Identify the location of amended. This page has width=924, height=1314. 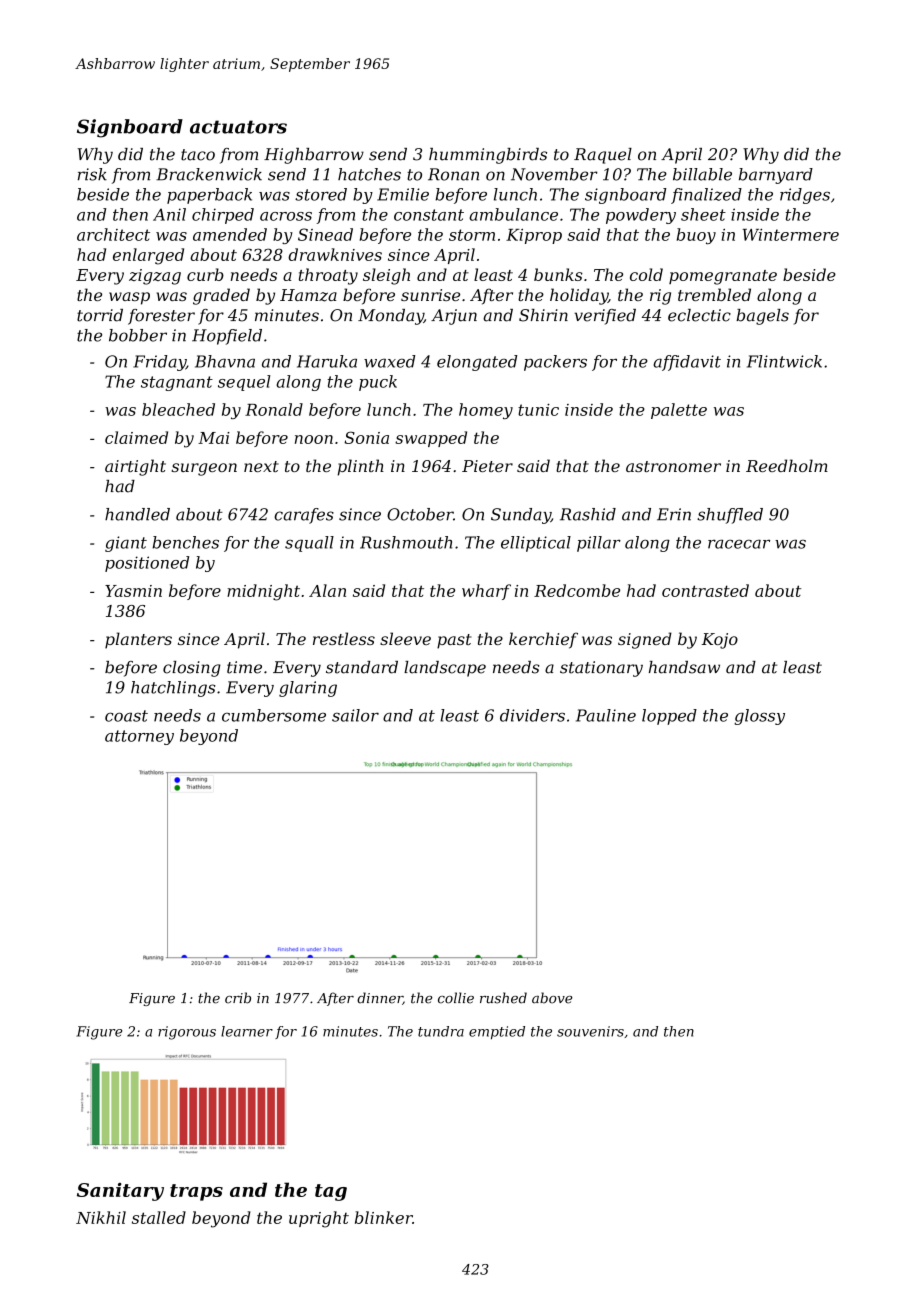
(230, 234).
